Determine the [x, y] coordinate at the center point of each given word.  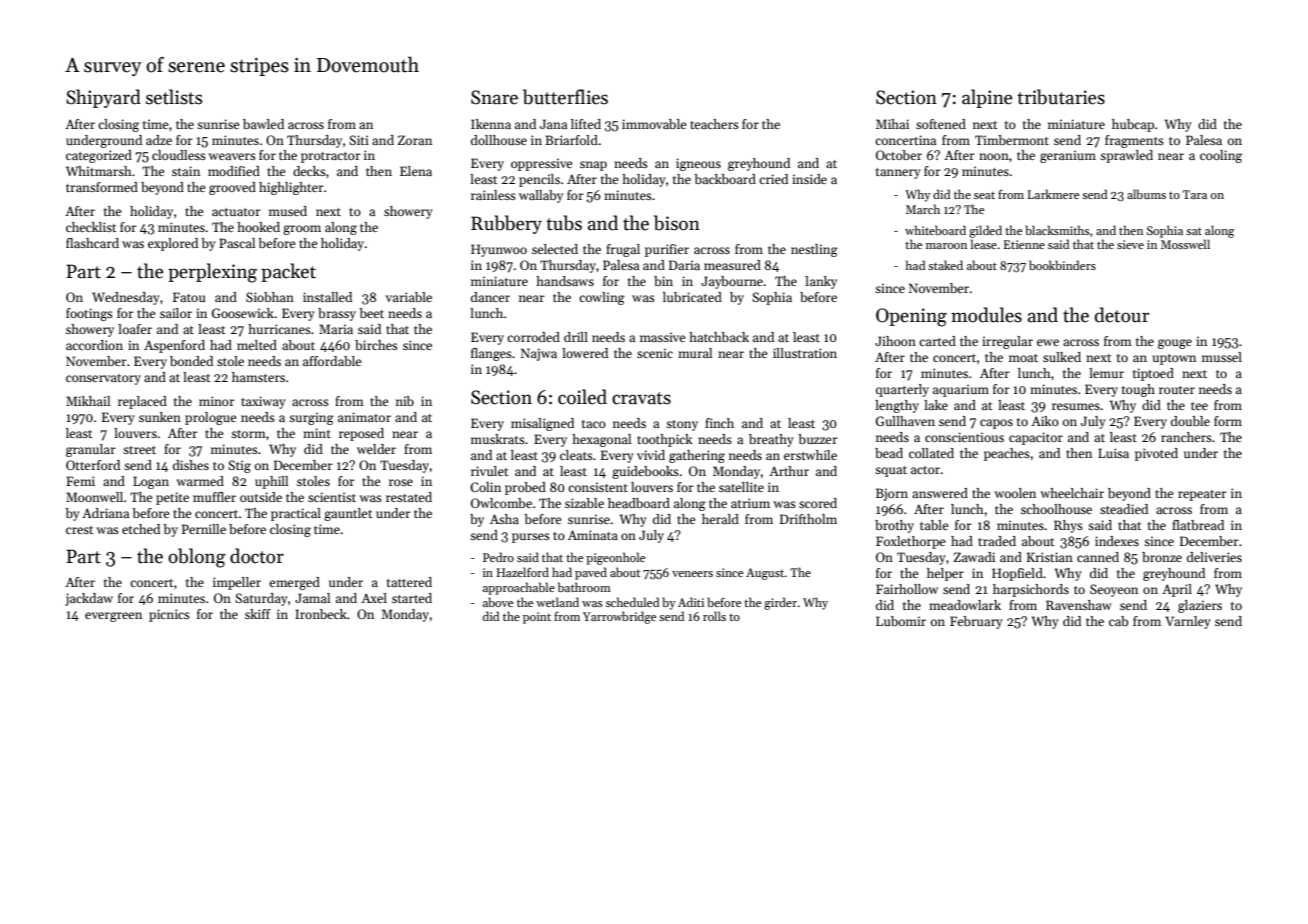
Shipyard [103, 98]
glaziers [1200, 606]
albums [1146, 194]
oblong [197, 558]
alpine [987, 98]
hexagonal [601, 440]
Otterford [93, 465]
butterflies [565, 97]
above [498, 602]
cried [773, 179]
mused [288, 211]
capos [996, 424]
